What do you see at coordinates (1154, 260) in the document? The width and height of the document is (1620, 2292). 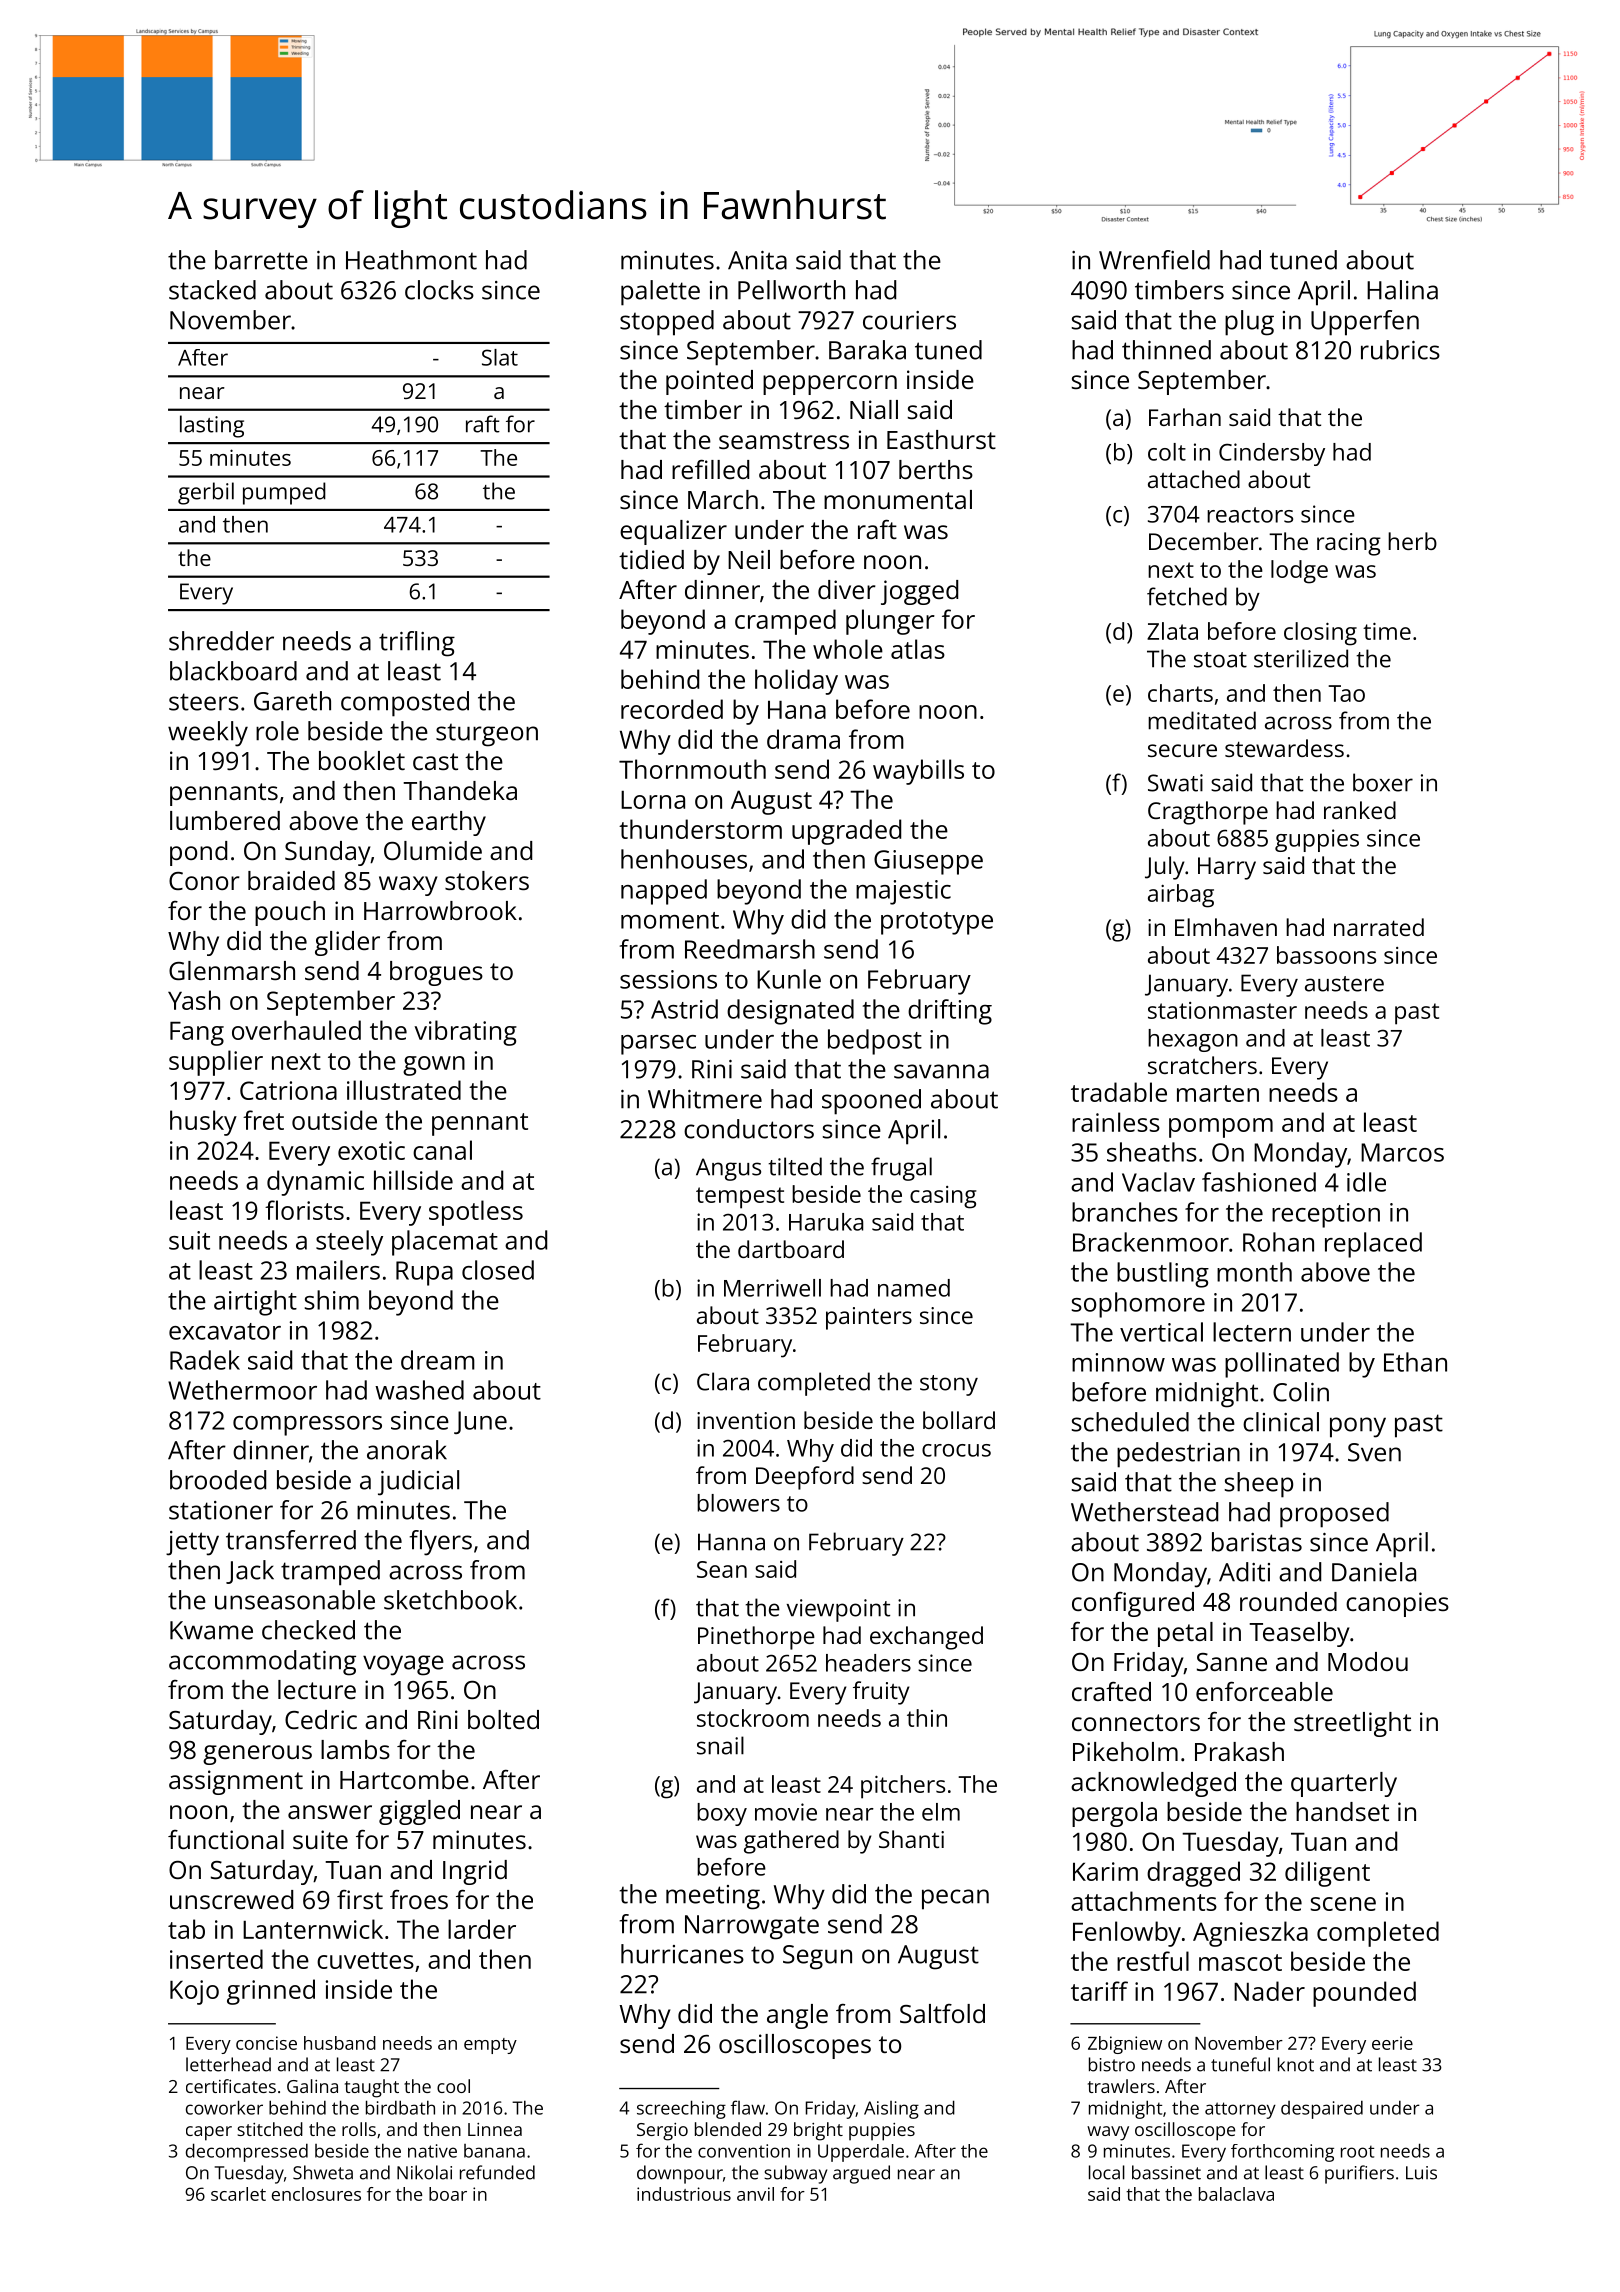 I see `Wrenfield` at bounding box center [1154, 260].
